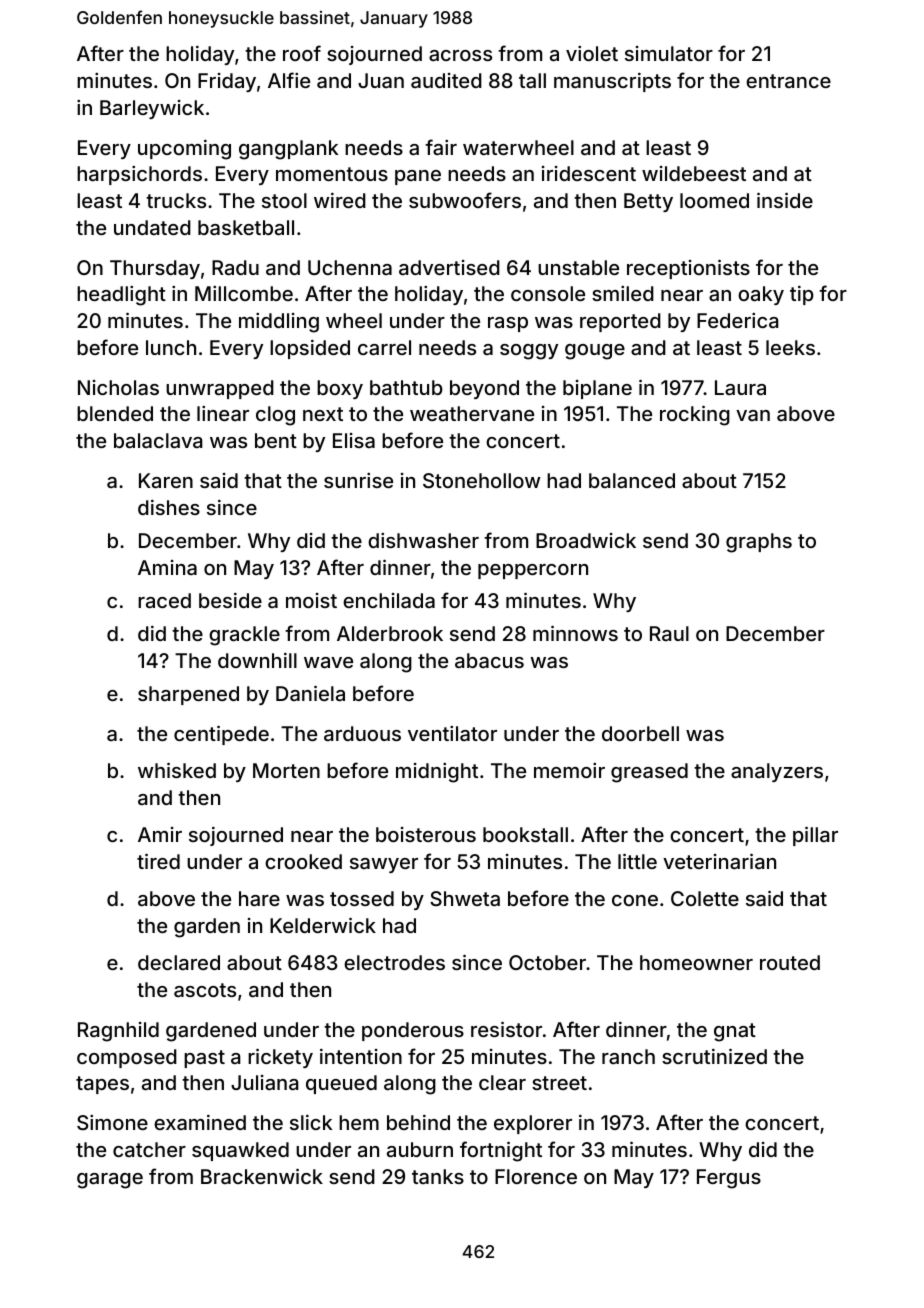  What do you see at coordinates (302, 53) in the screenshot?
I see `roof` at bounding box center [302, 53].
